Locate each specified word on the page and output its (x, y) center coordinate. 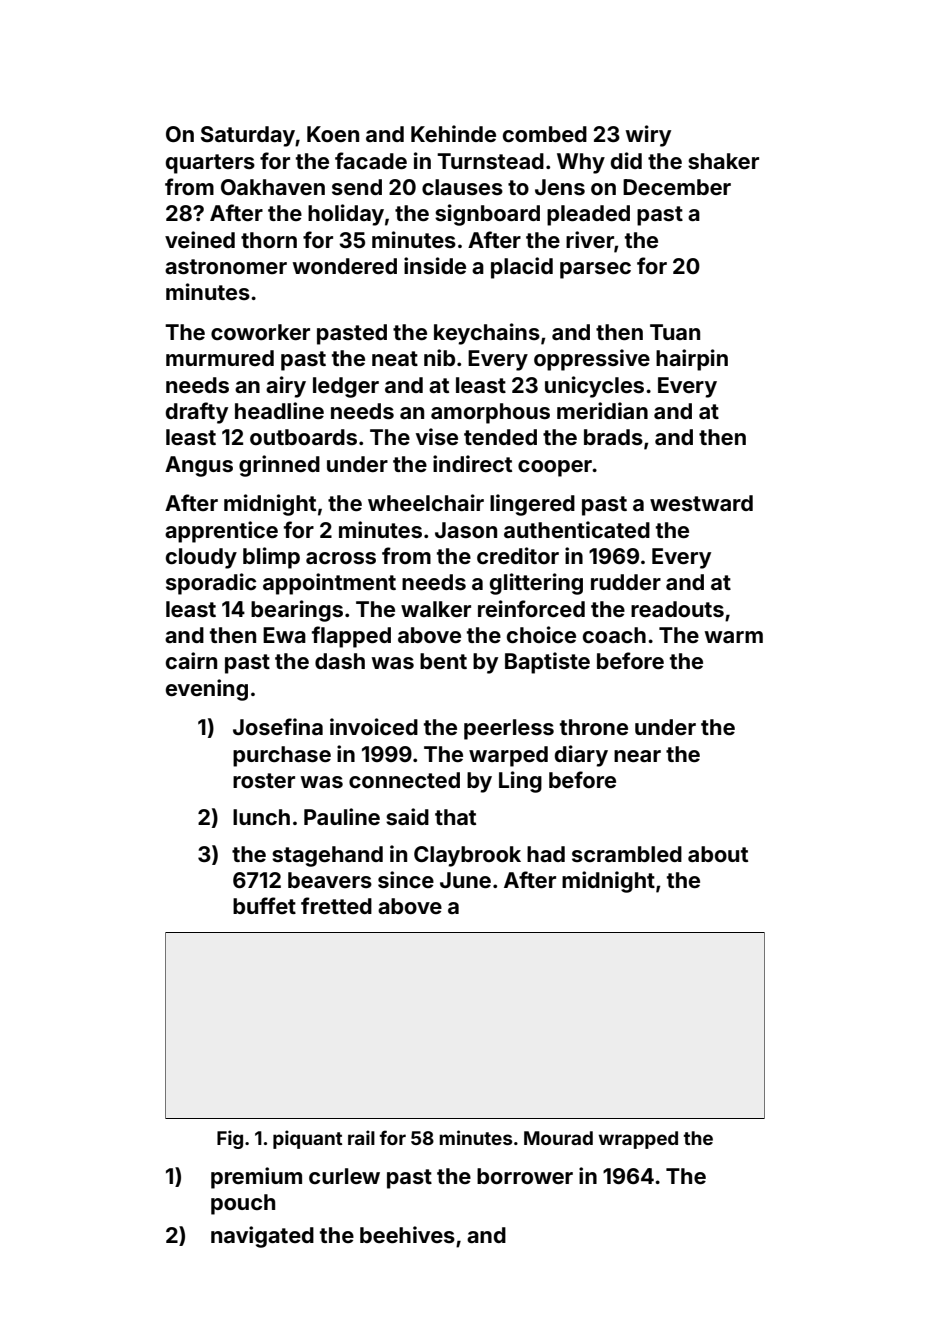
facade (371, 160)
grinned (279, 466)
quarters (210, 164)
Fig (230, 1139)
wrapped (638, 1140)
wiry (648, 136)
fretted (336, 905)
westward (701, 503)
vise (437, 436)
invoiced (374, 726)
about (718, 854)
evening (207, 690)
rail (361, 1137)
